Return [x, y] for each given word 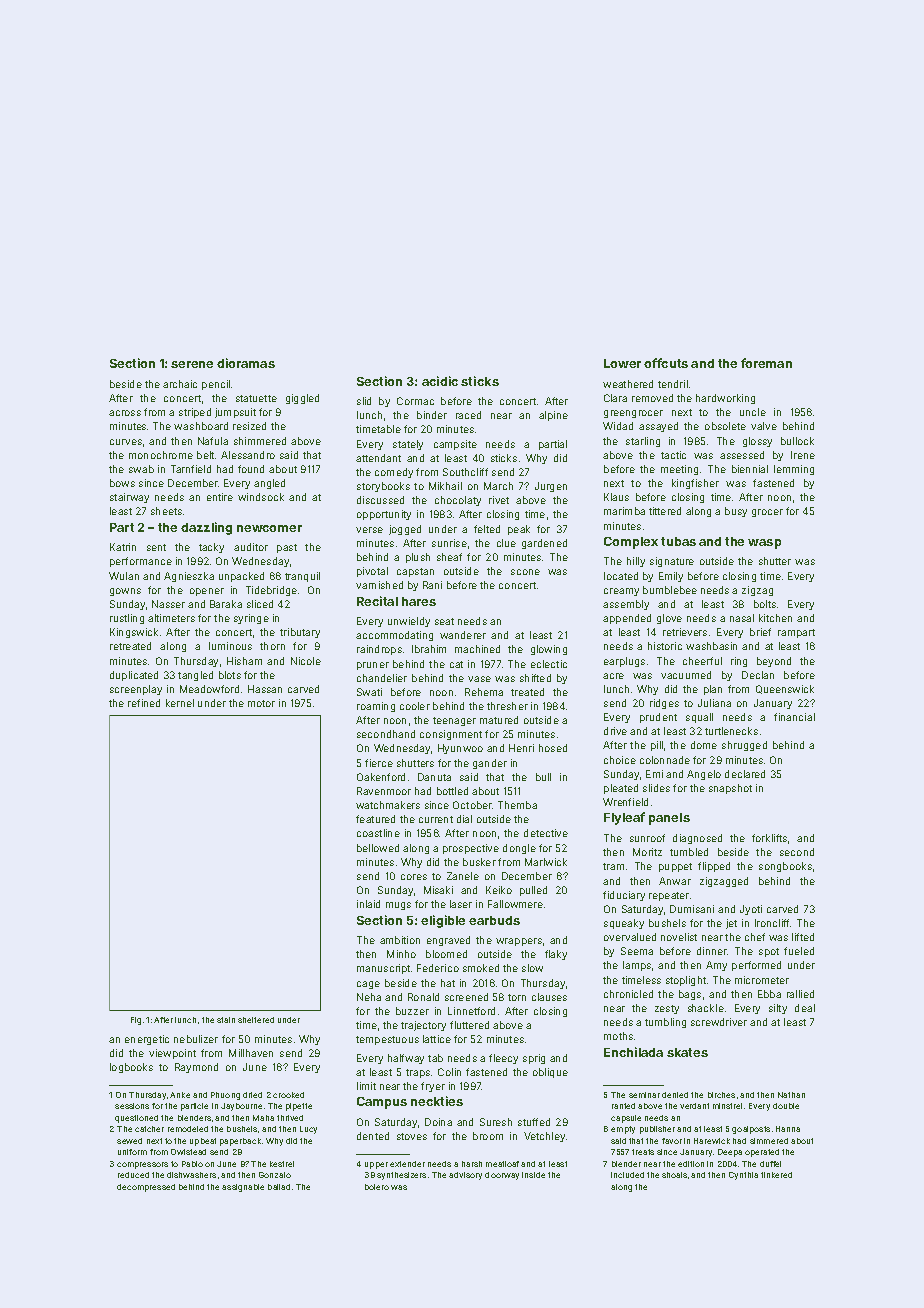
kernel [180, 703]
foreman [766, 363]
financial [794, 717]
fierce [379, 763]
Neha [369, 997]
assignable [243, 1188]
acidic [440, 381]
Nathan [791, 1095]
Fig [136, 1021]
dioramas [246, 363]
